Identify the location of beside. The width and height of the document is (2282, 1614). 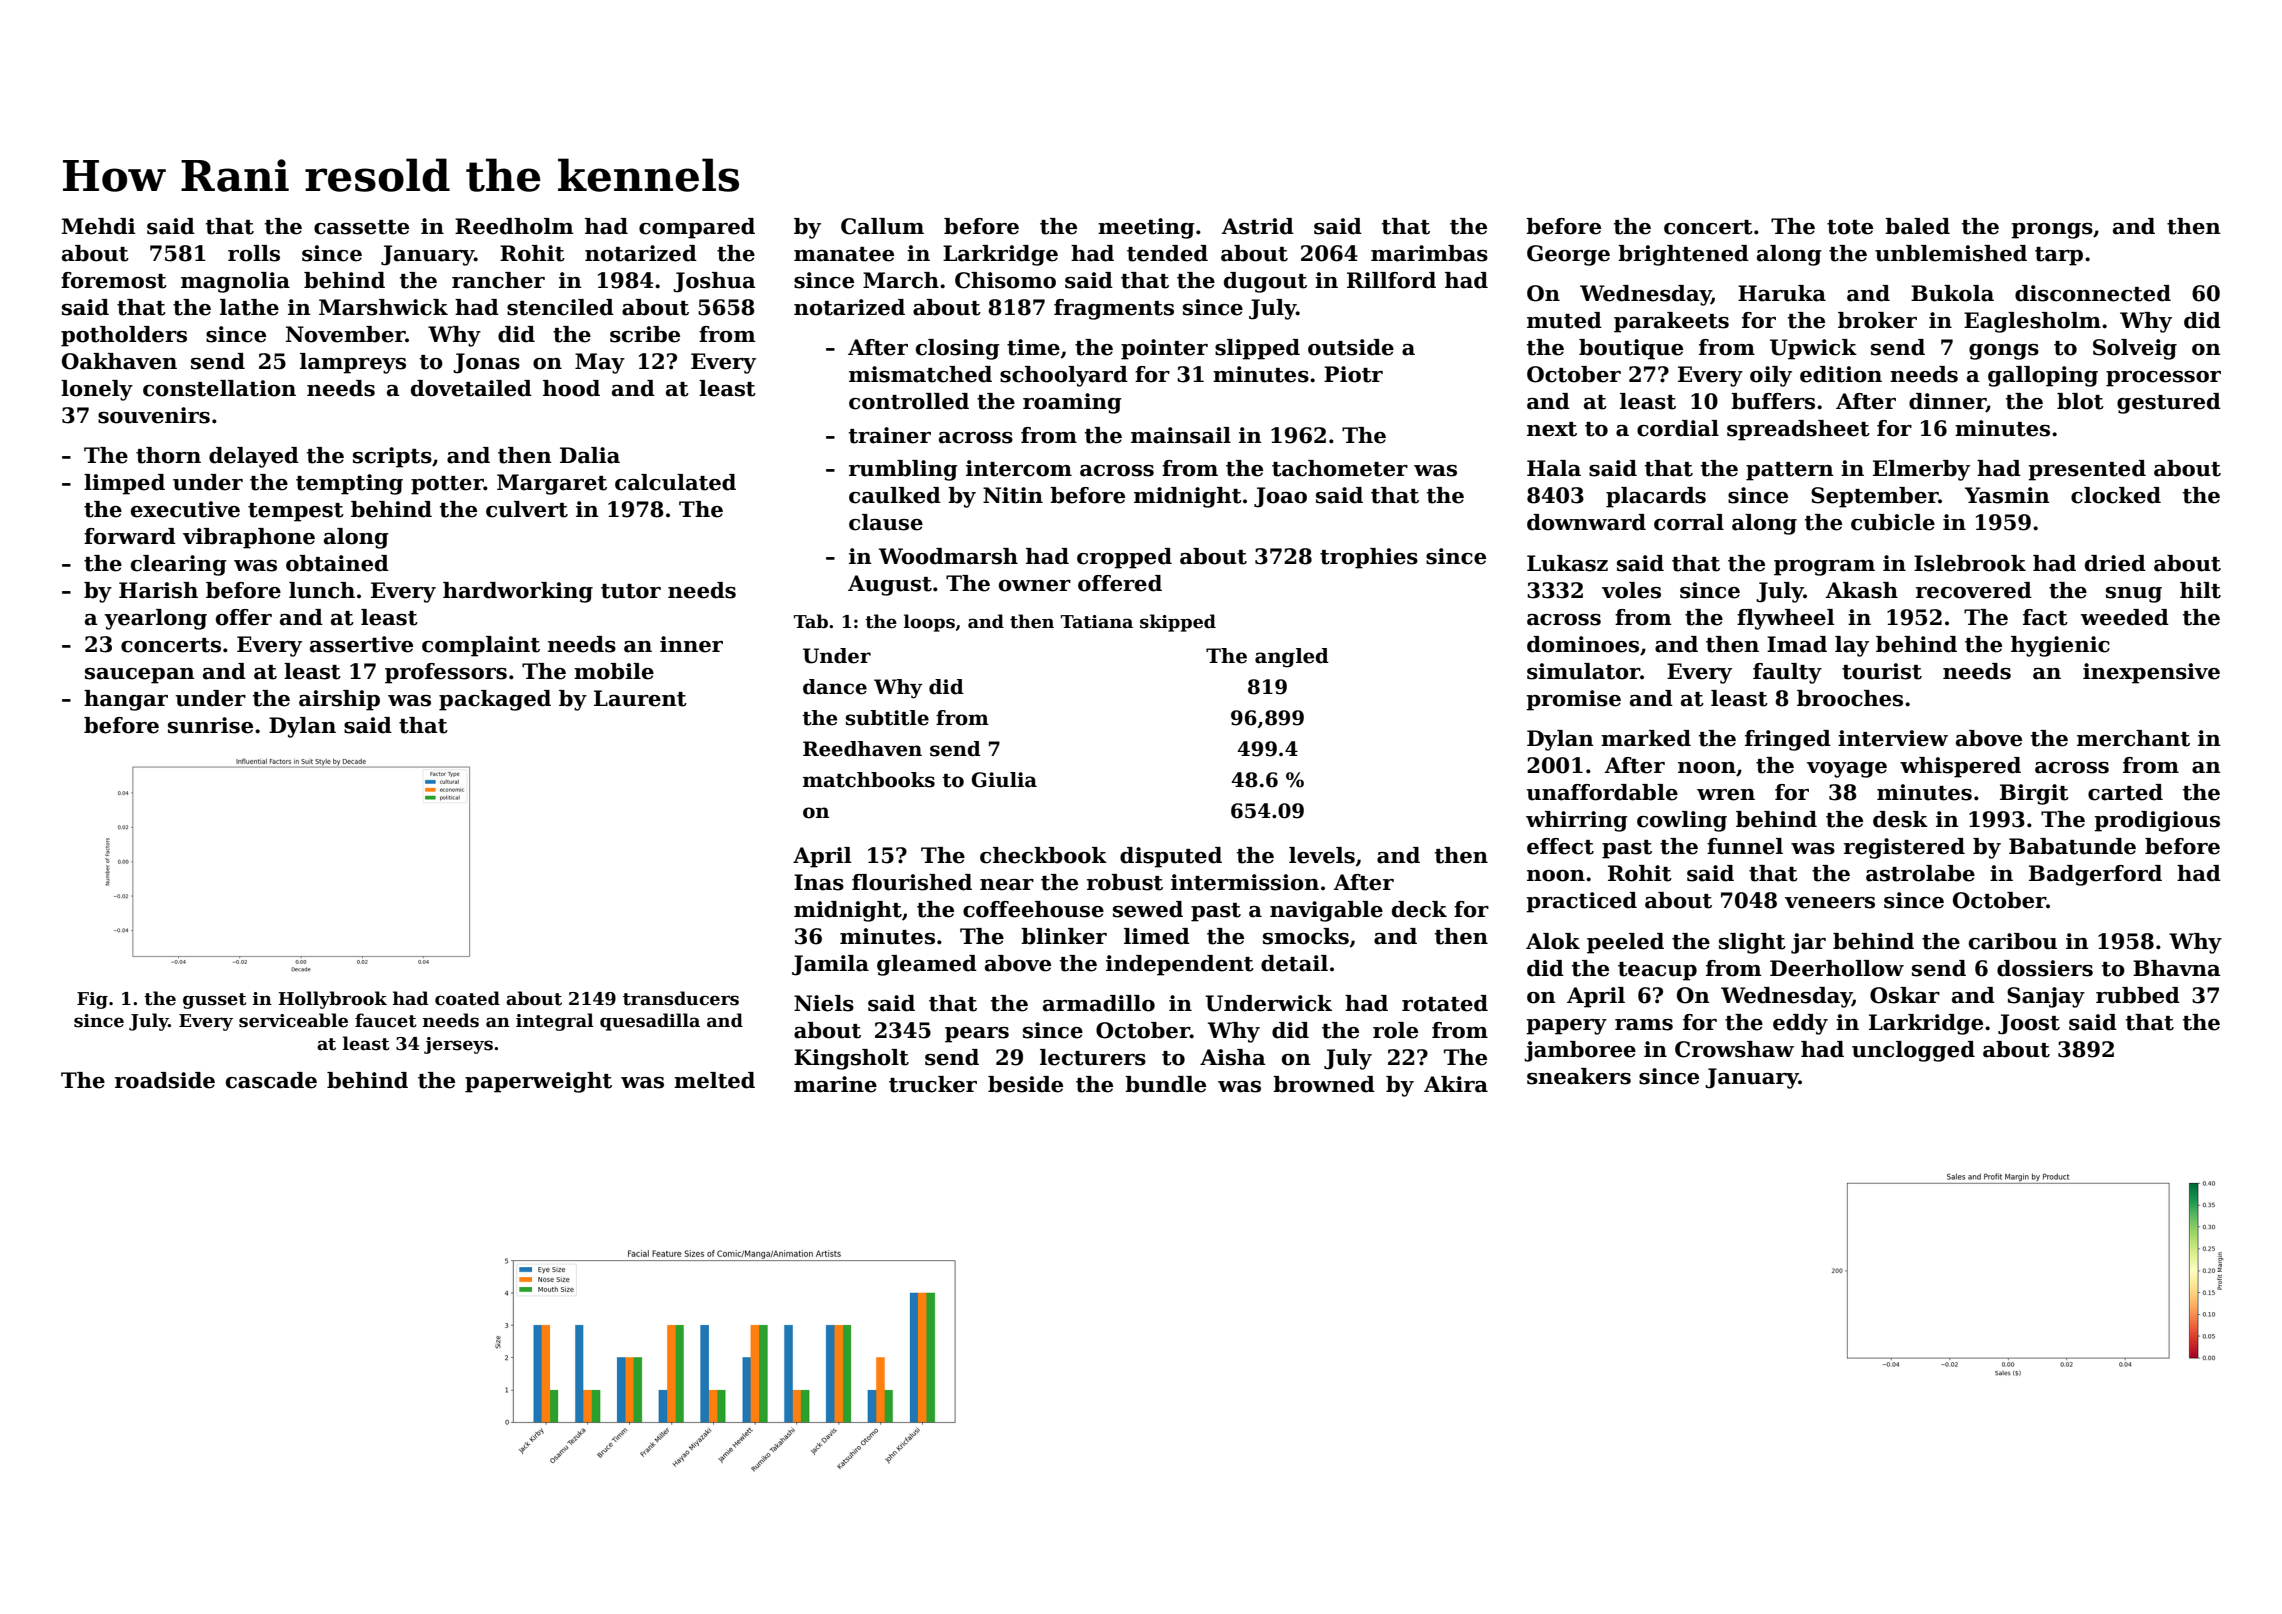
(1025, 1084).
